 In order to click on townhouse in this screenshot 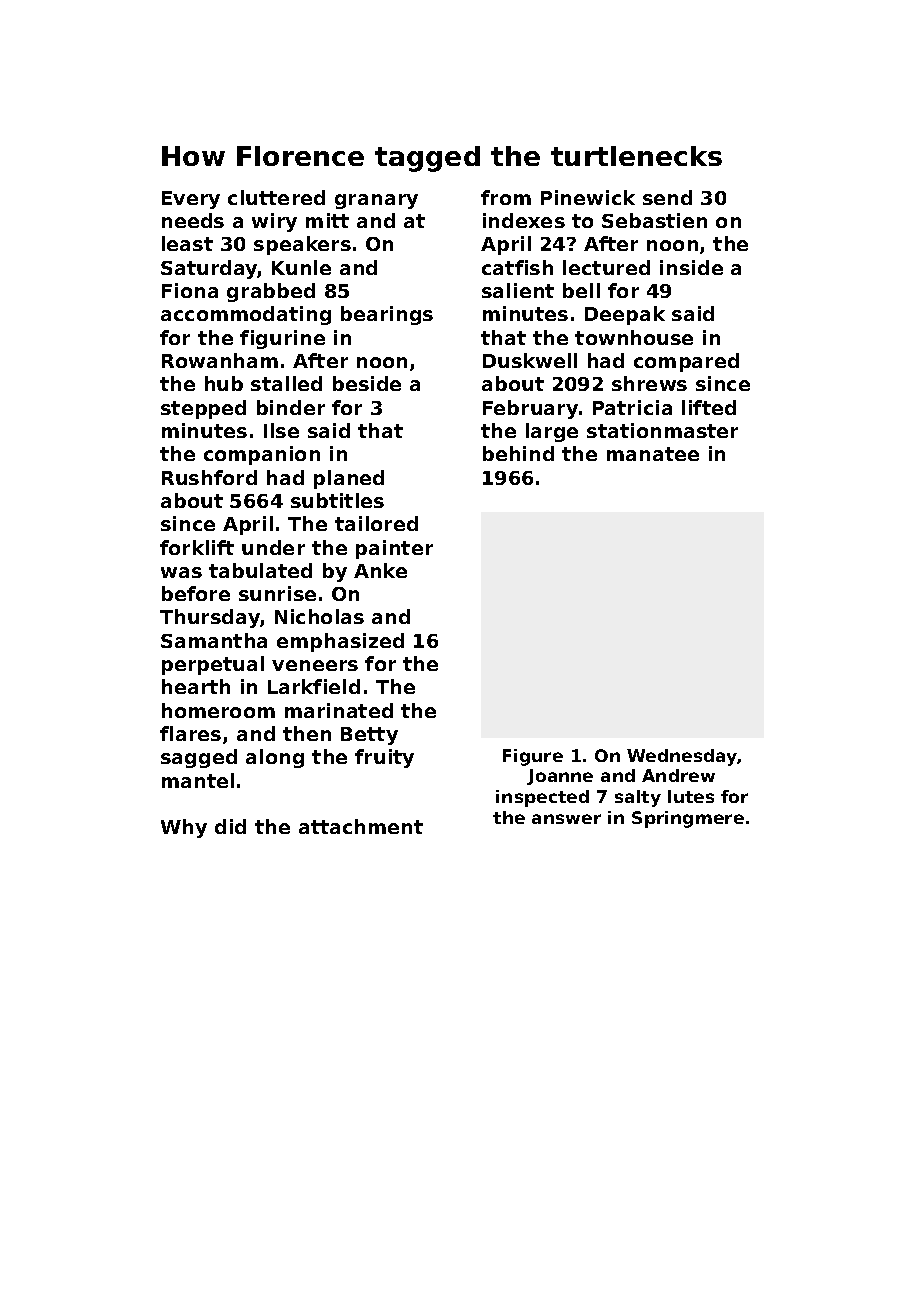, I will do `click(634, 337)`.
